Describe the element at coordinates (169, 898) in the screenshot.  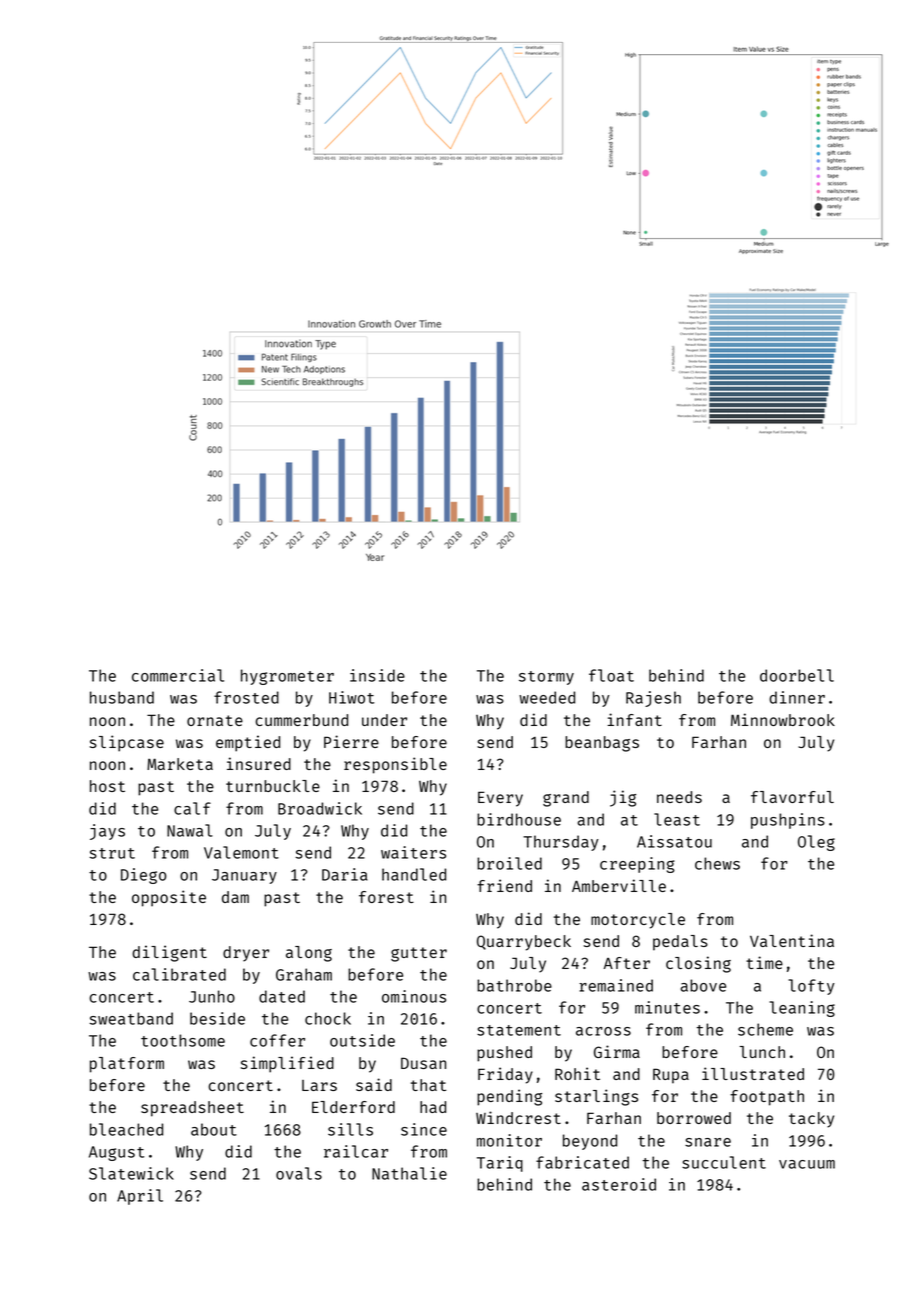
I see `opposite` at that location.
